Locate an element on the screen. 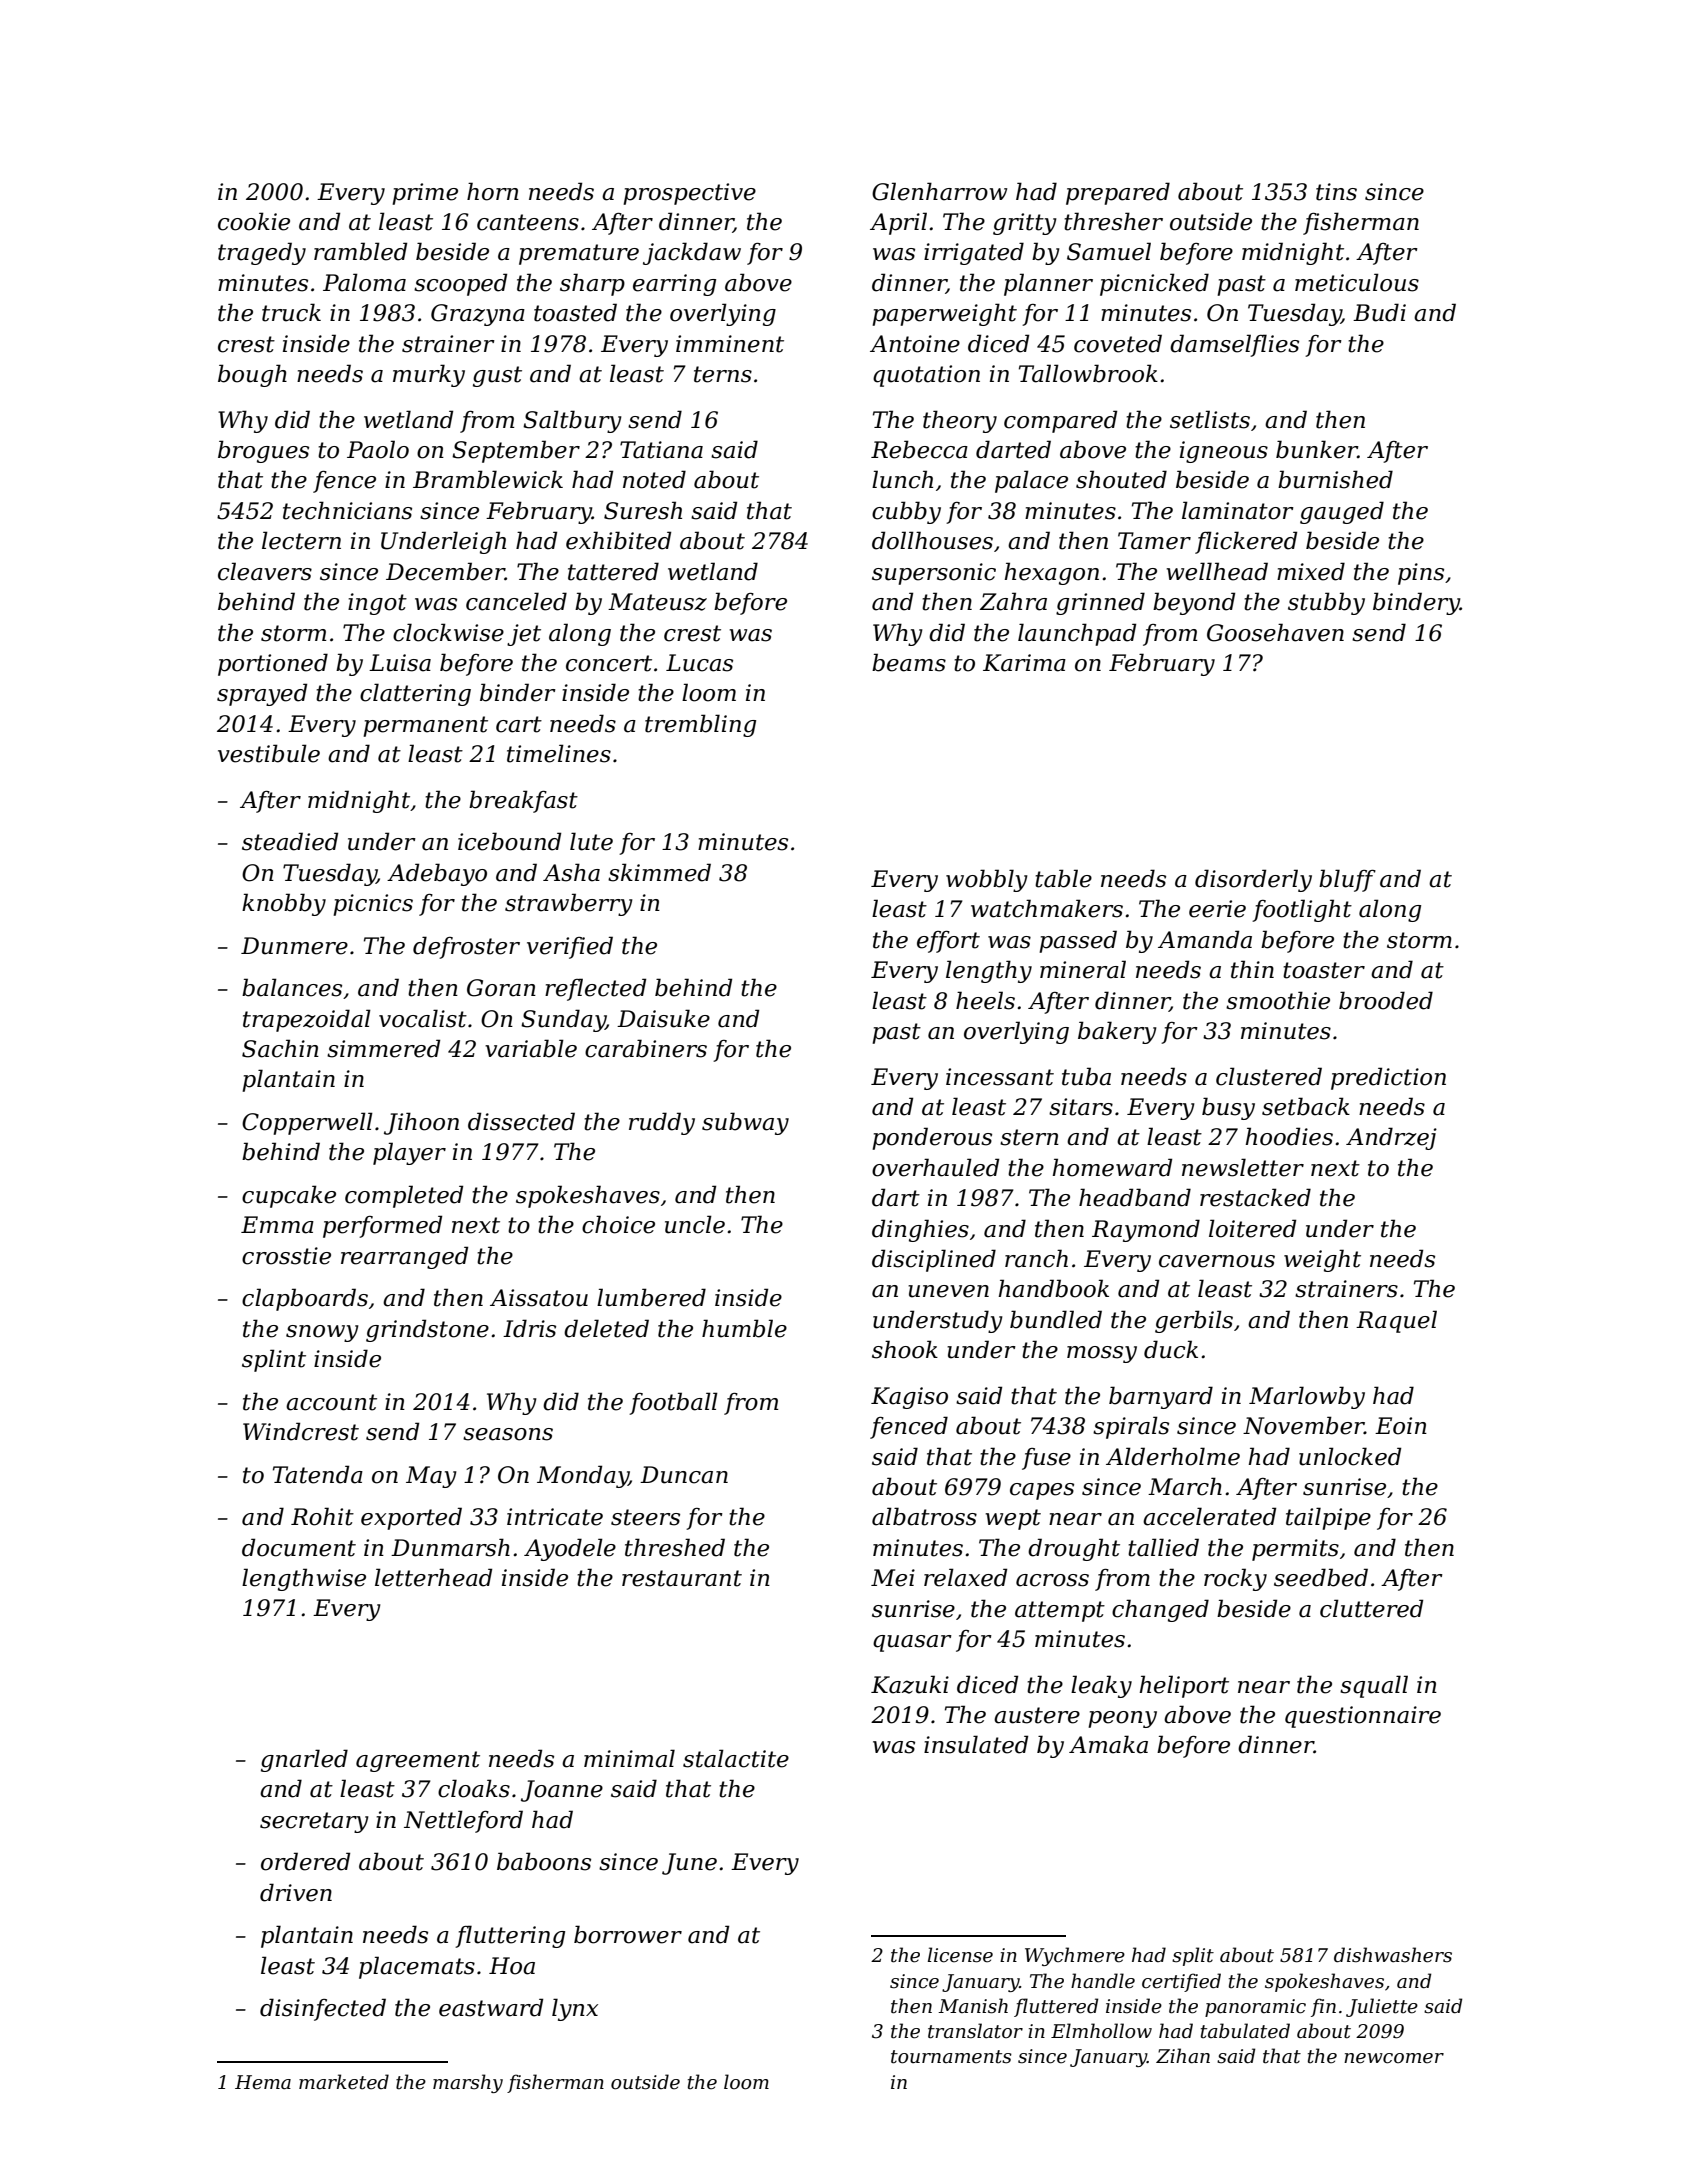  rearranged is located at coordinates (404, 1257).
